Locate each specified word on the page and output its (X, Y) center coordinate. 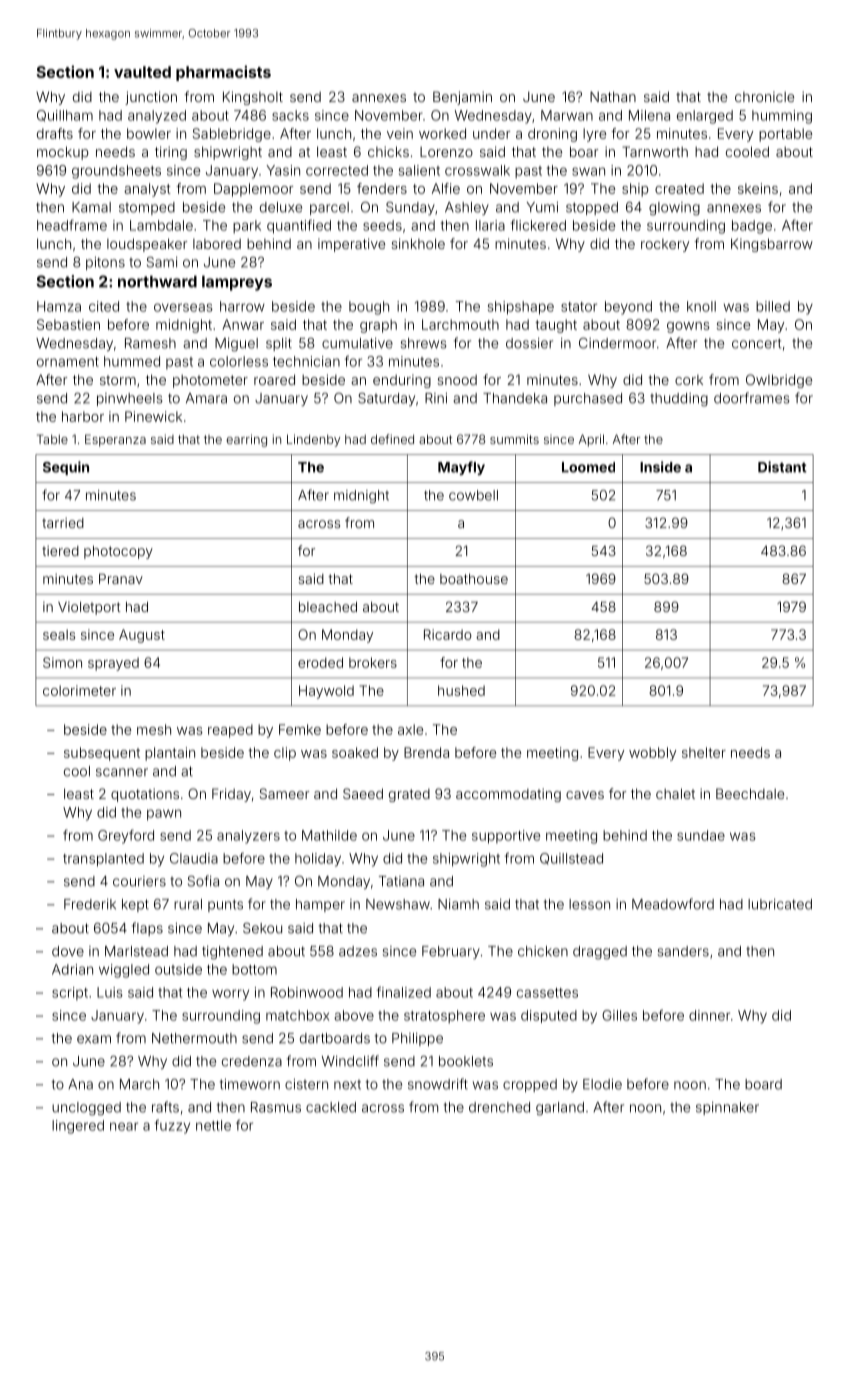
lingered (78, 1127)
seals (59, 634)
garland (560, 1109)
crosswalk (477, 170)
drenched (499, 1107)
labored (217, 244)
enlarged (705, 117)
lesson (589, 904)
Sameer (284, 793)
